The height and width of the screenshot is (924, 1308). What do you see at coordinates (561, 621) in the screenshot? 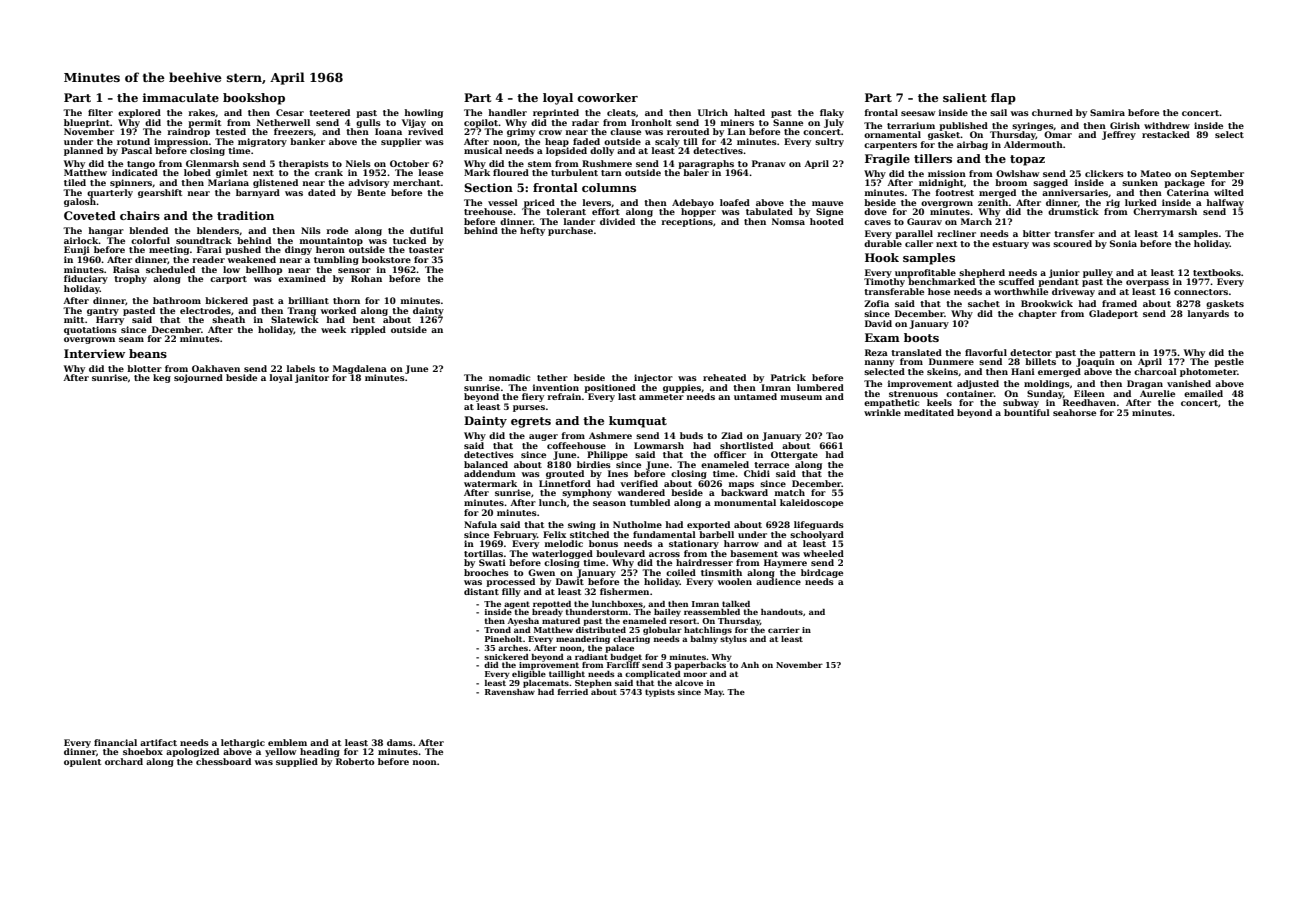
I see `matured` at bounding box center [561, 621].
